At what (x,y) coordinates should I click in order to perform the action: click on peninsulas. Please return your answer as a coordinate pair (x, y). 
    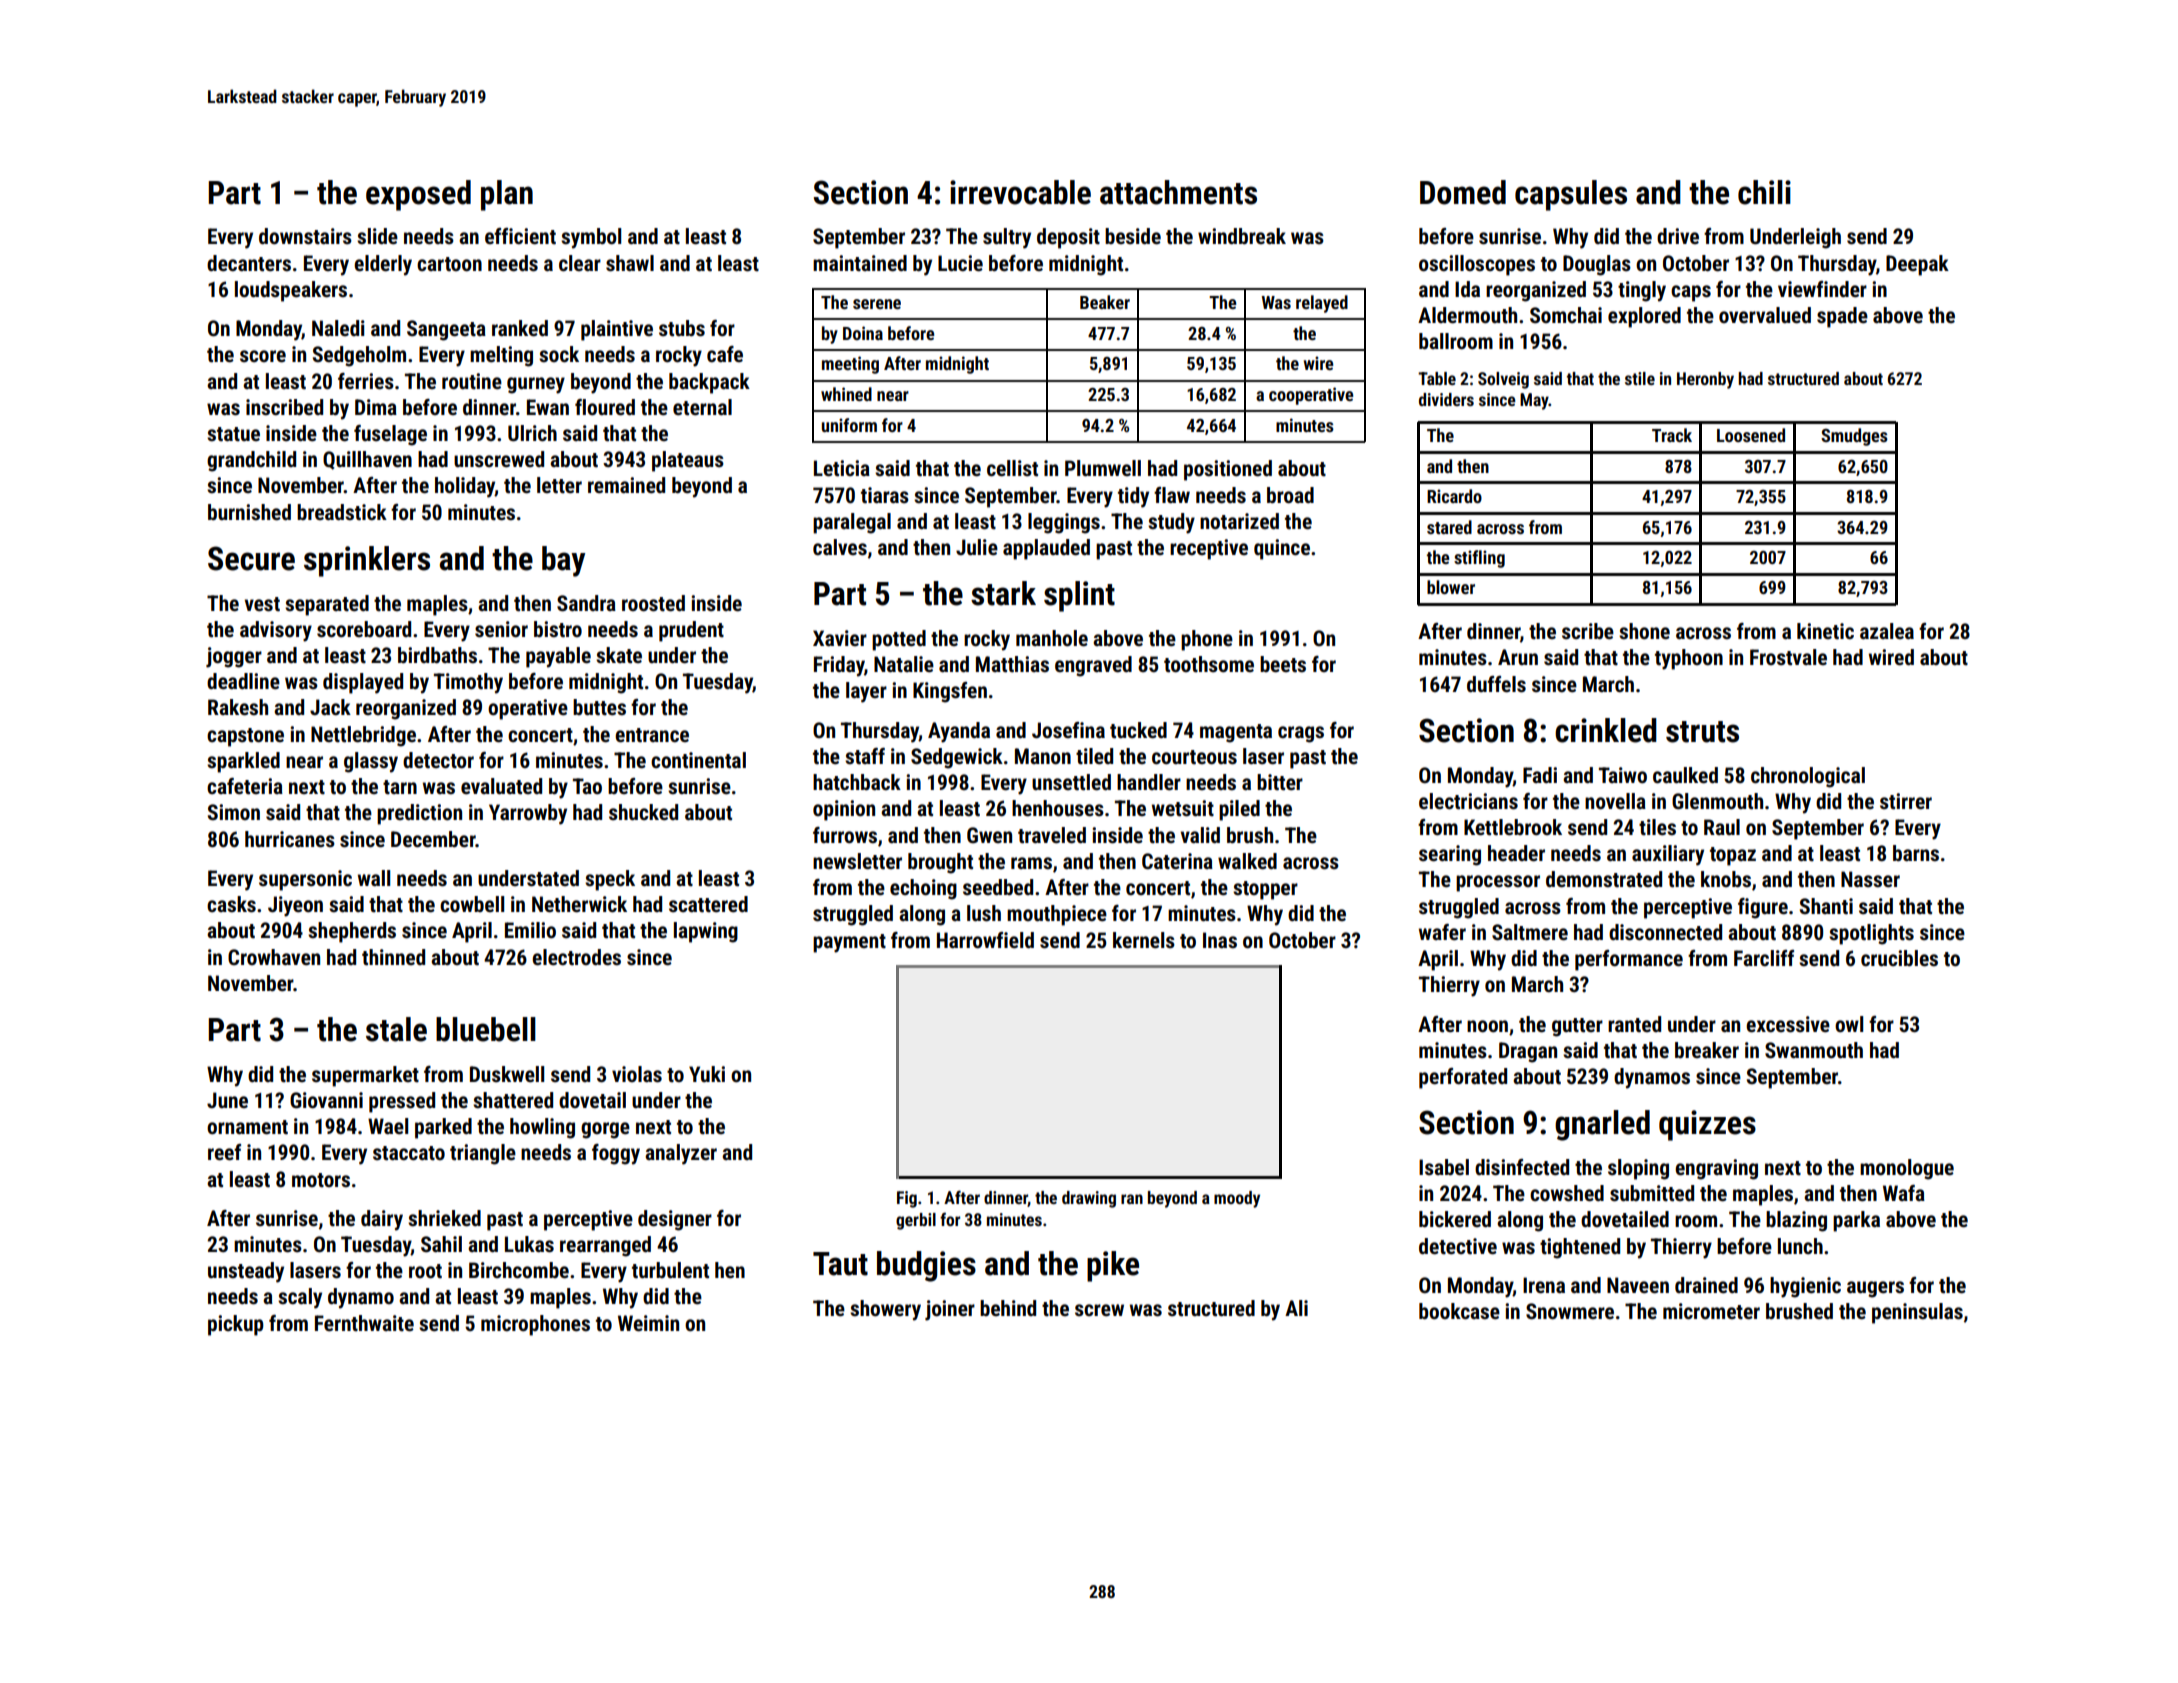
    Looking at the image, I should click on (1917, 1313).
